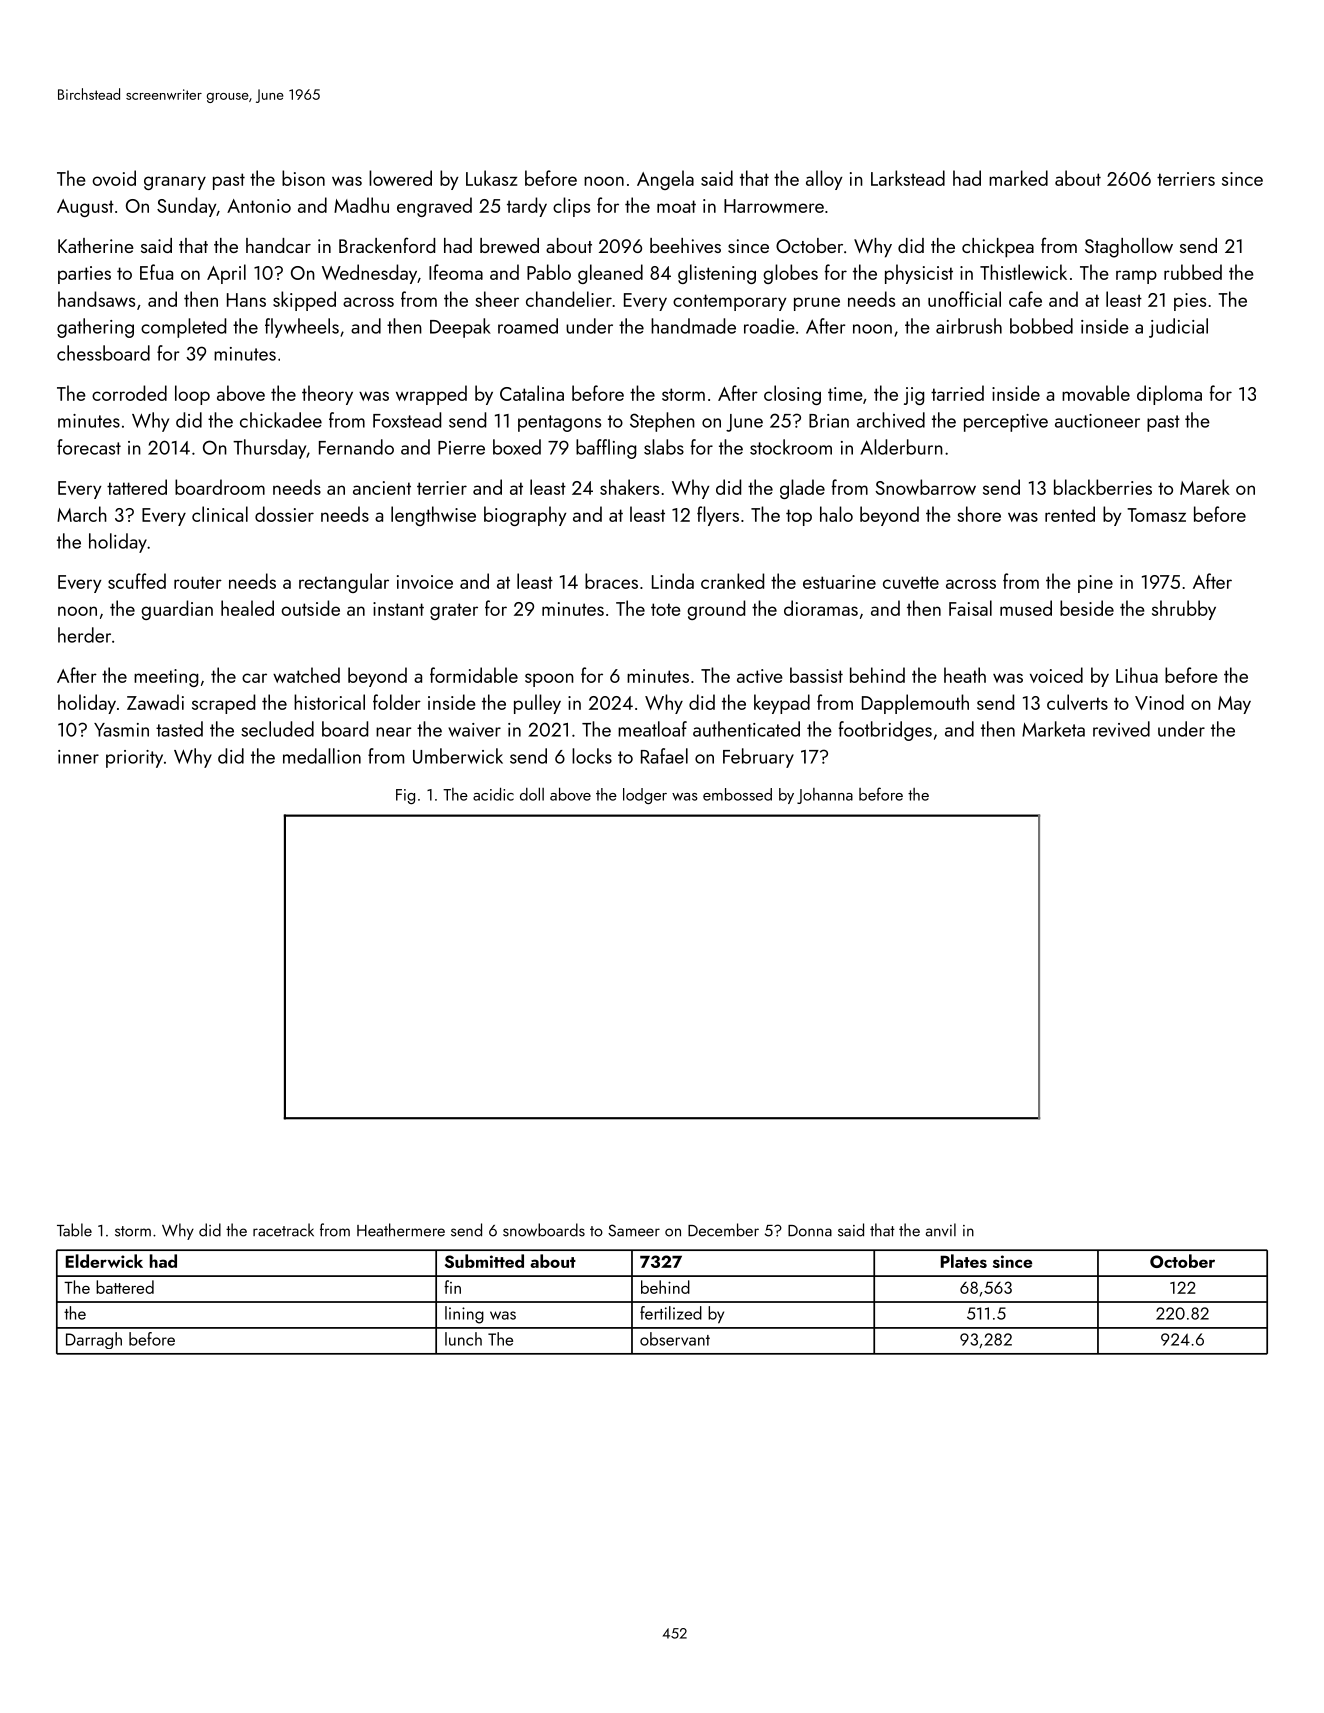  What do you see at coordinates (1018, 178) in the screenshot?
I see `marked` at bounding box center [1018, 178].
